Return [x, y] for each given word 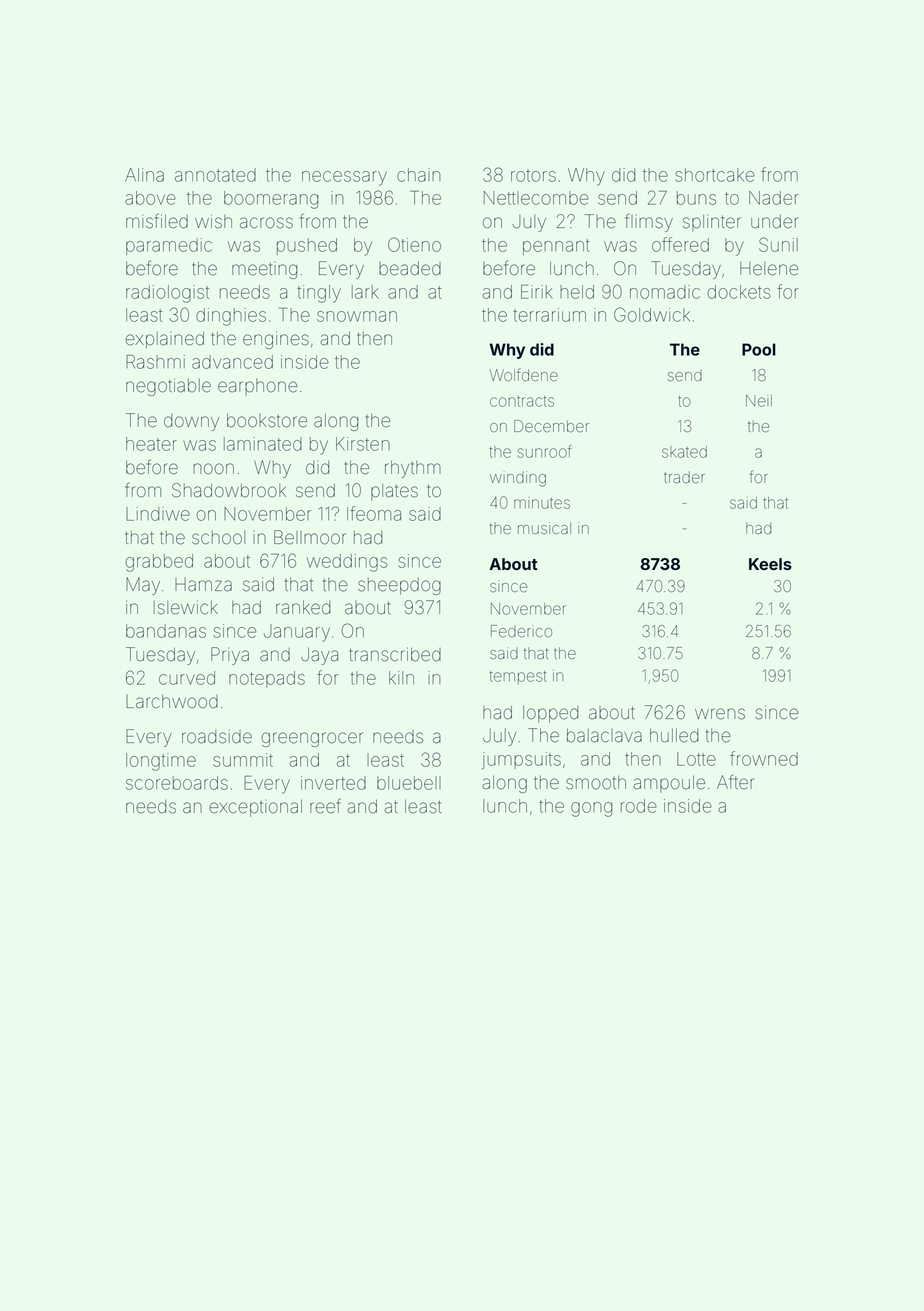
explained [165, 340]
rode [639, 806]
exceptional [255, 808]
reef [325, 806]
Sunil [778, 244]
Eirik [536, 292]
